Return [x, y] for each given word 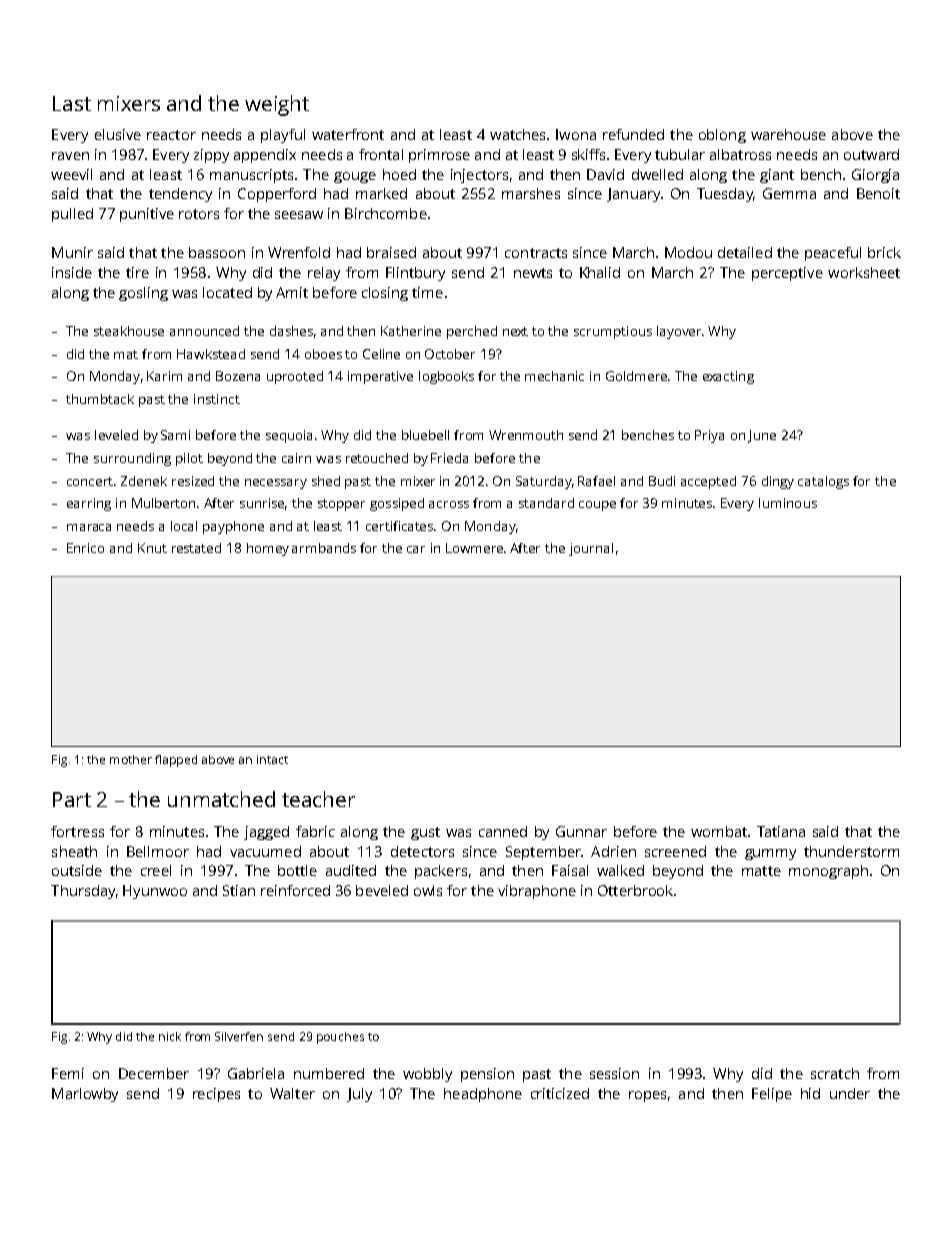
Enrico [85, 548]
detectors [422, 851]
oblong [722, 136]
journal [591, 549]
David [605, 174]
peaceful [833, 254]
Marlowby [85, 1095]
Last [72, 103]
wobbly [427, 1075]
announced [204, 331]
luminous [788, 503]
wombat [719, 831]
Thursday [83, 892]
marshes [531, 193]
